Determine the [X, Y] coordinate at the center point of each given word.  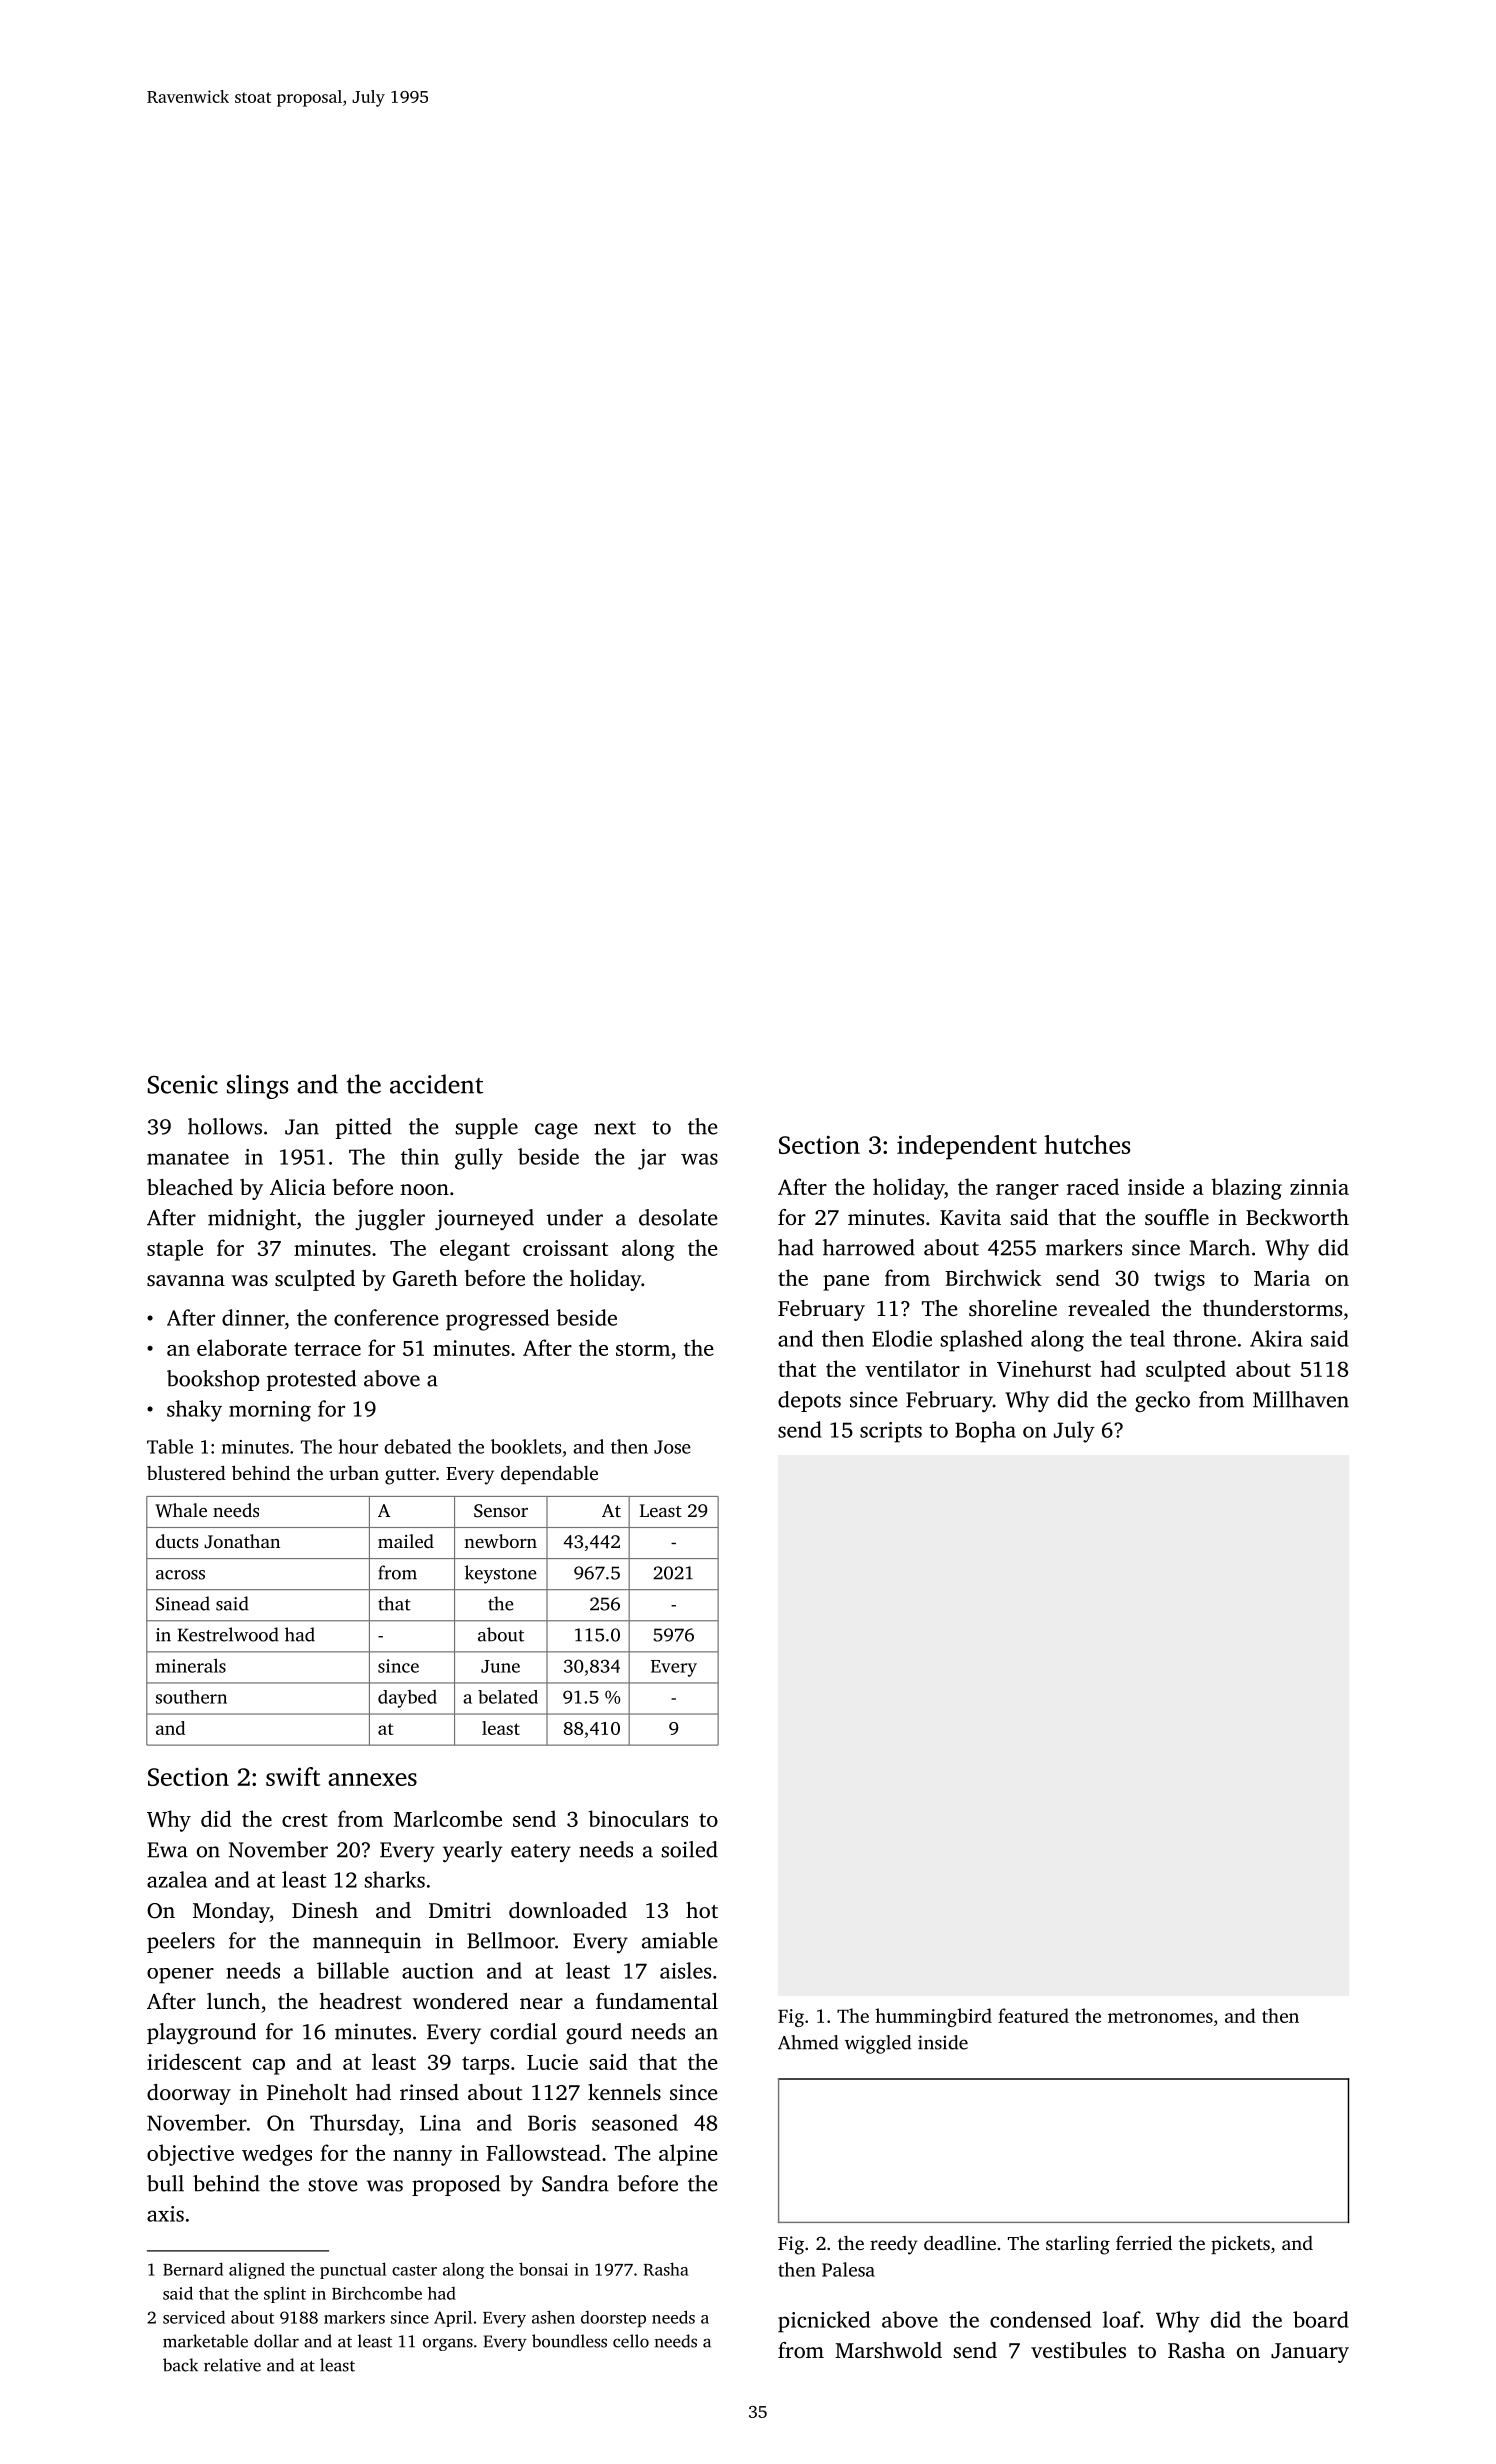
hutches [1087, 1144]
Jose [672, 1447]
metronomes [1160, 2017]
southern [191, 1697]
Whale [181, 1510]
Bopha [985, 1432]
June [500, 1666]
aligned [257, 2270]
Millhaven [1301, 1399]
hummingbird [933, 2017]
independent [967, 1147]
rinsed [429, 2092]
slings [257, 1086]
